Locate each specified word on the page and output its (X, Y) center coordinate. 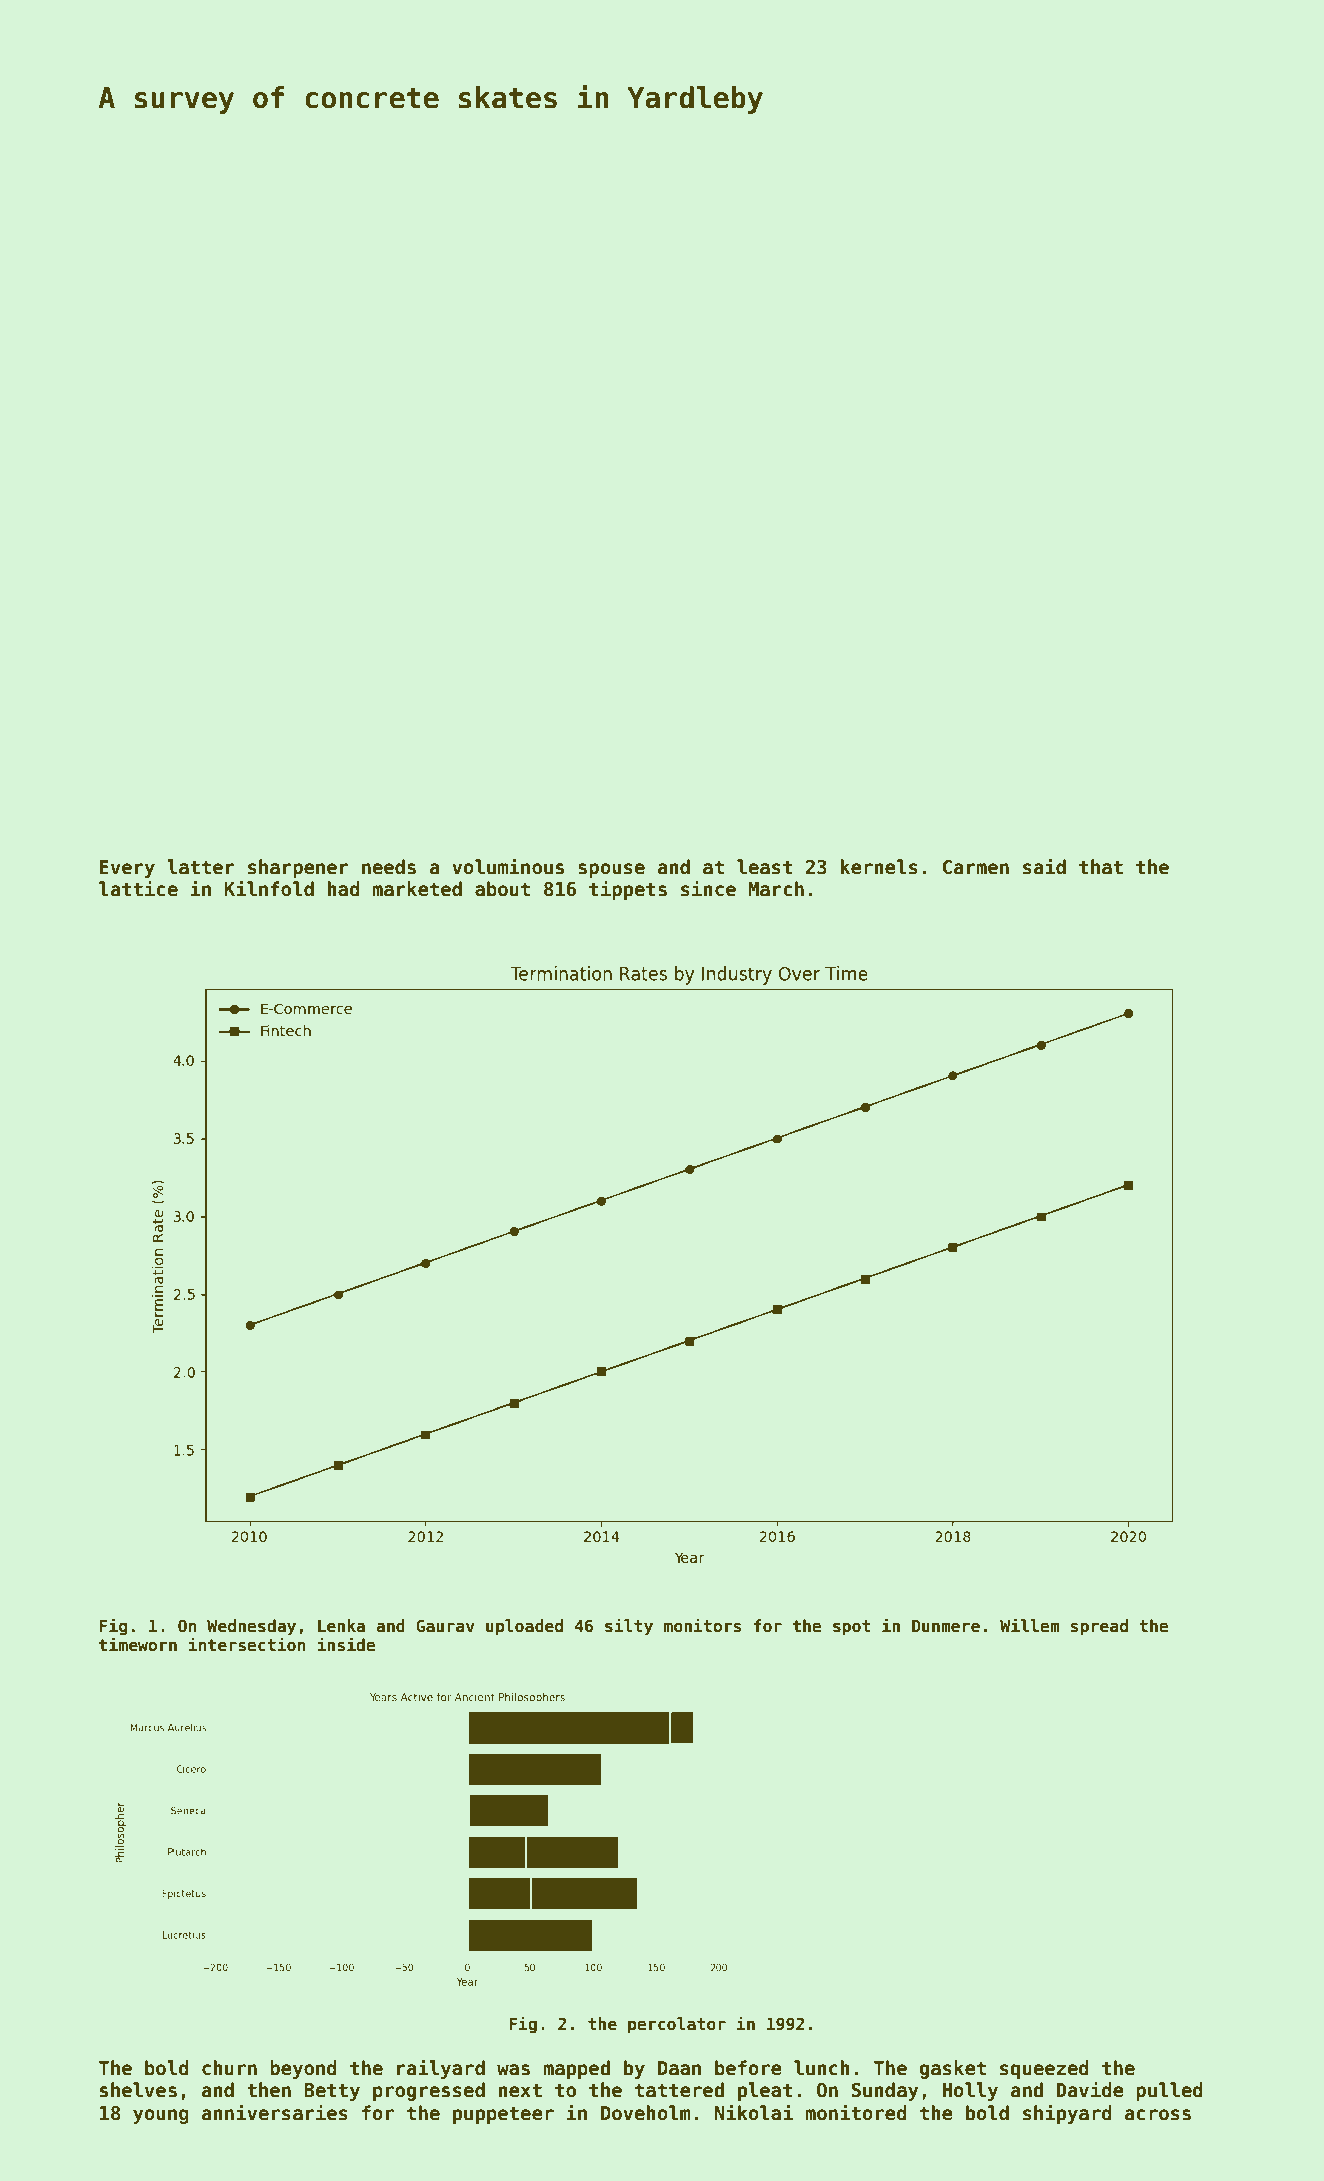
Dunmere (946, 1626)
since (708, 888)
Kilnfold (269, 888)
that (1101, 867)
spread (1099, 1627)
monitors (702, 1625)
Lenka (341, 1626)
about (502, 889)
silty (629, 1627)
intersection (247, 1644)
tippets (628, 890)
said (1044, 866)
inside (346, 1644)
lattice (138, 888)
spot (852, 1628)
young (161, 2116)
